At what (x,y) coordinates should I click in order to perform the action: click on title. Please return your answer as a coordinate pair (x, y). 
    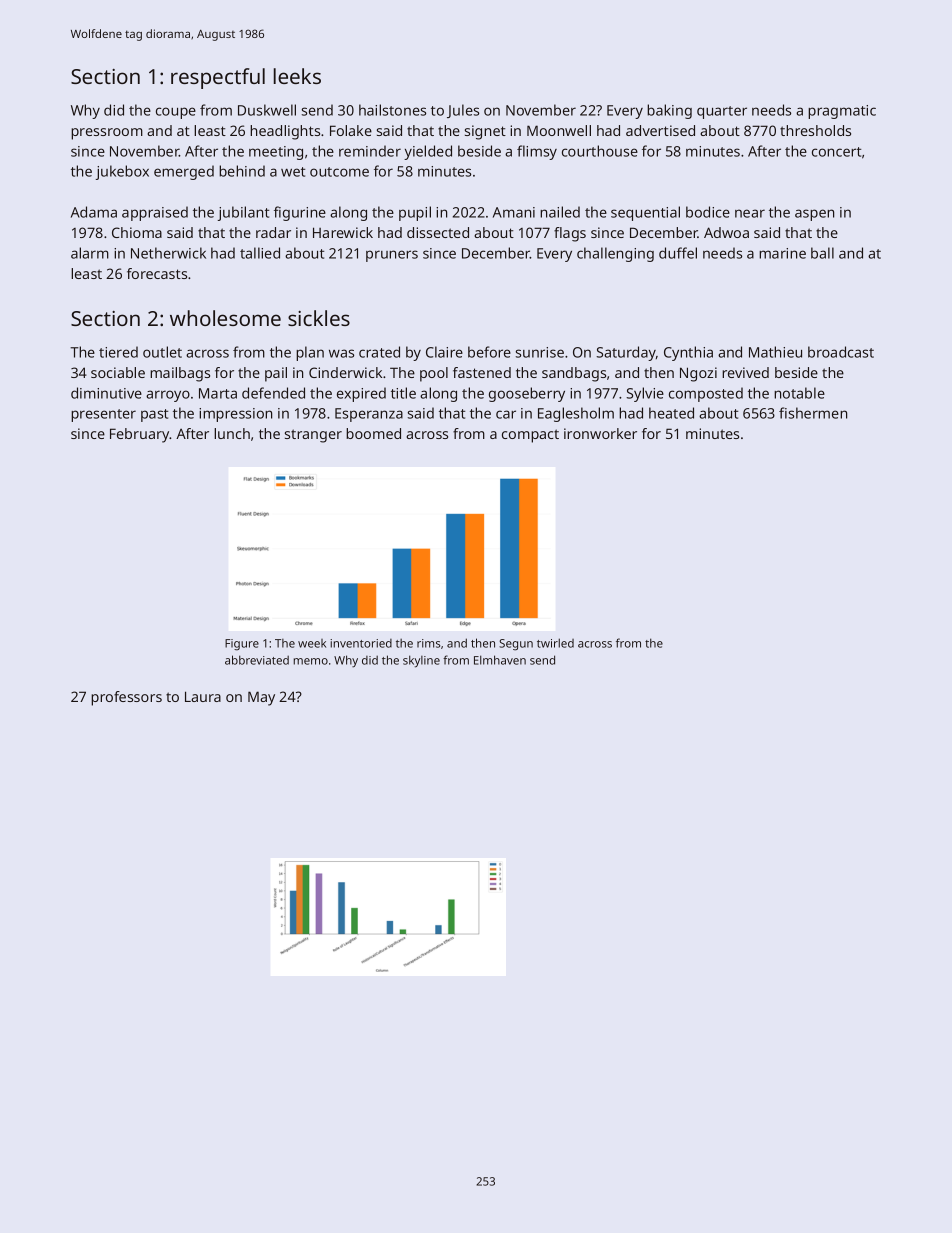
    Looking at the image, I should click on (403, 393).
